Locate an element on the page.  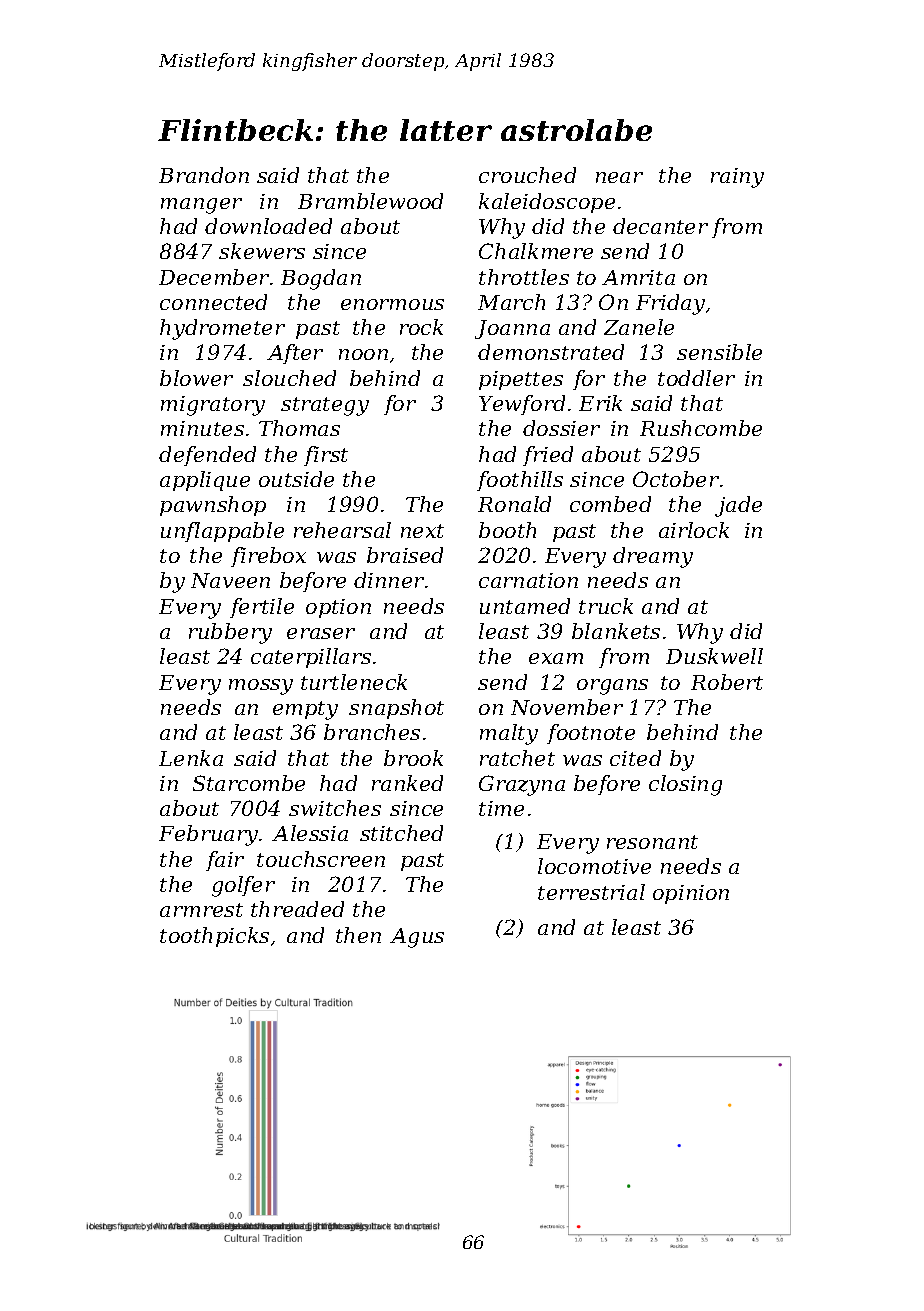
Brandon is located at coordinates (204, 175).
